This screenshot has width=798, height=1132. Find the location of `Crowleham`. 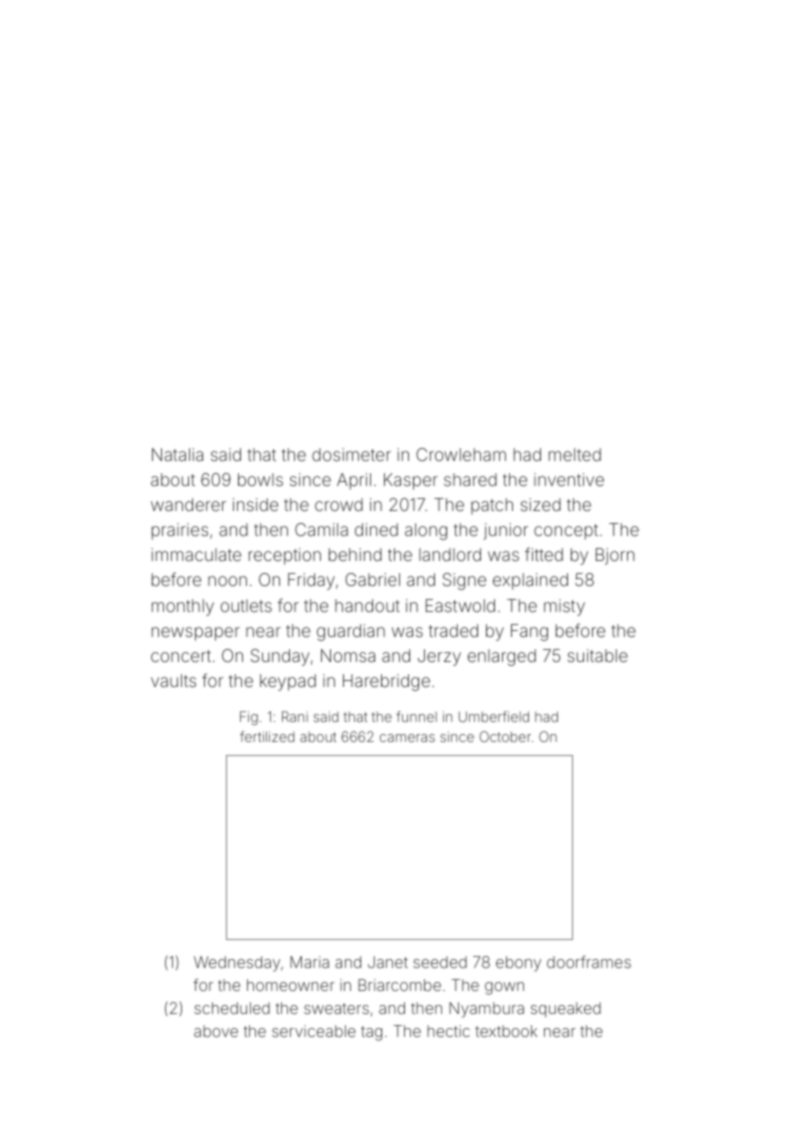

Crowleham is located at coordinates (461, 454).
